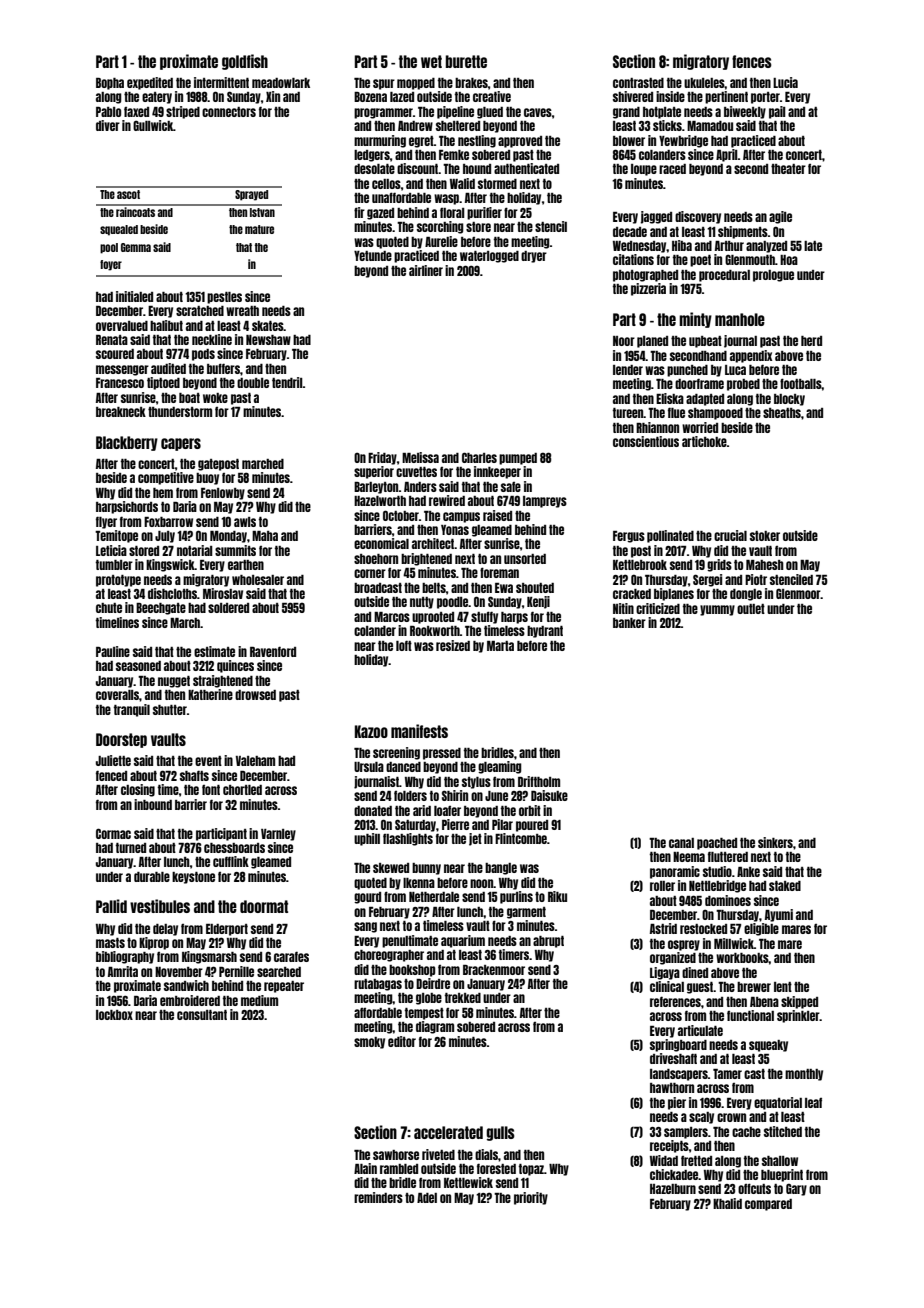  What do you see at coordinates (127, 443) in the document?
I see `Blackberry` at bounding box center [127, 443].
